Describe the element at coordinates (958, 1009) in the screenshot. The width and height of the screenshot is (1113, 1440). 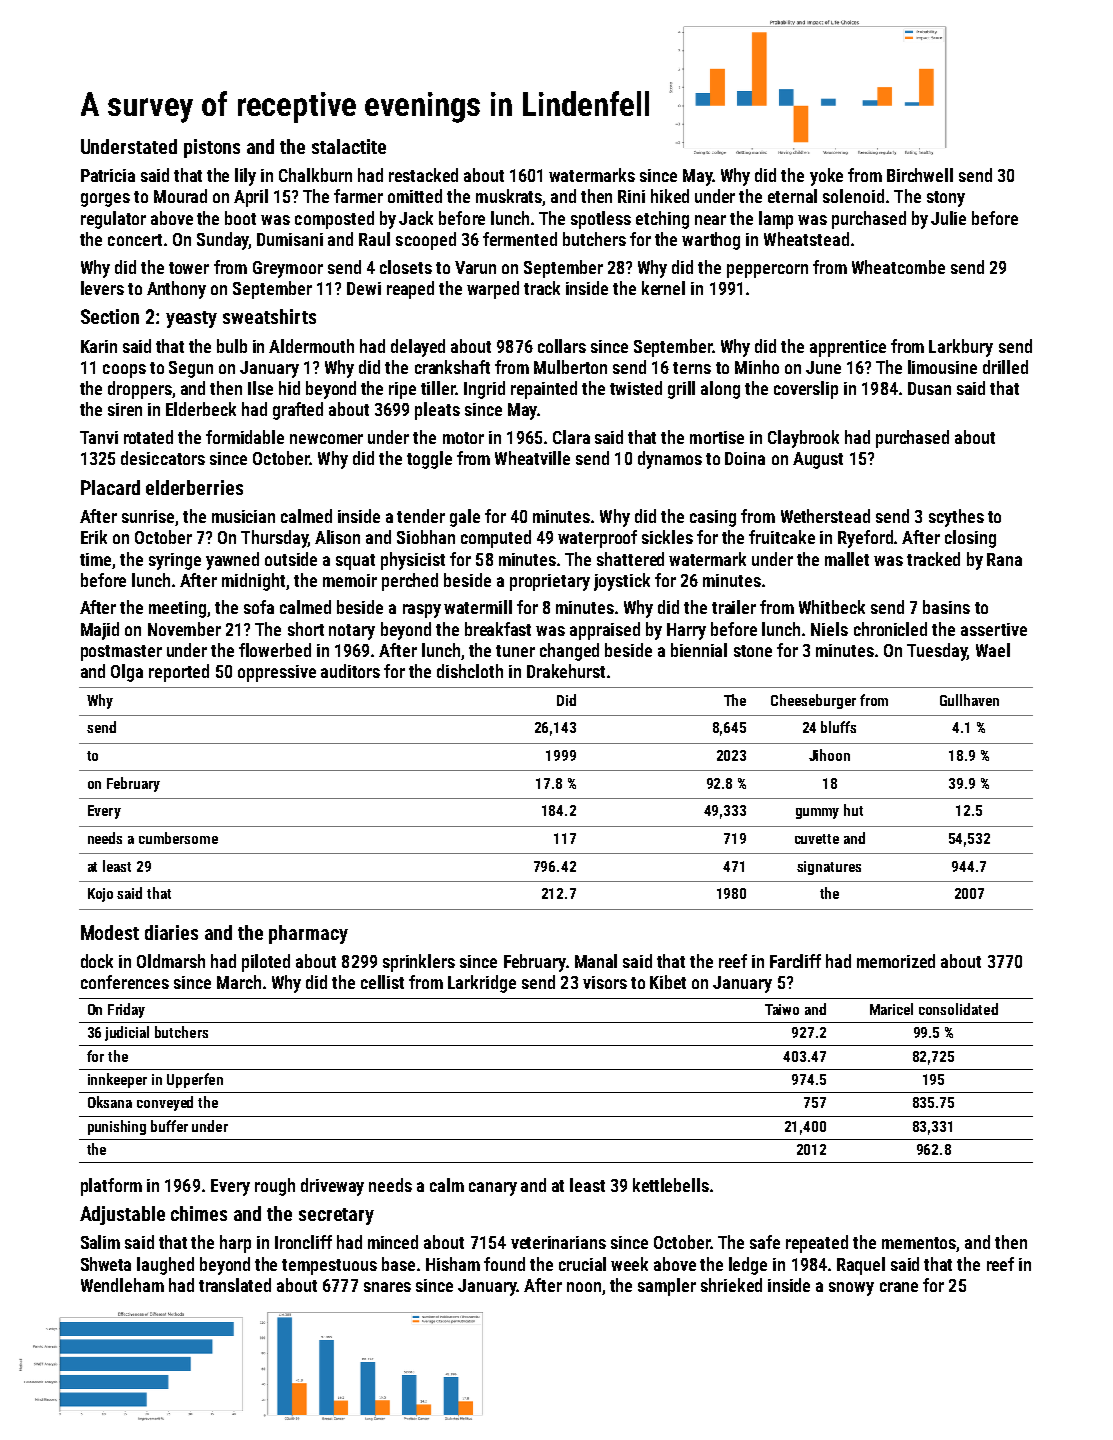
I see `consolidated` at that location.
